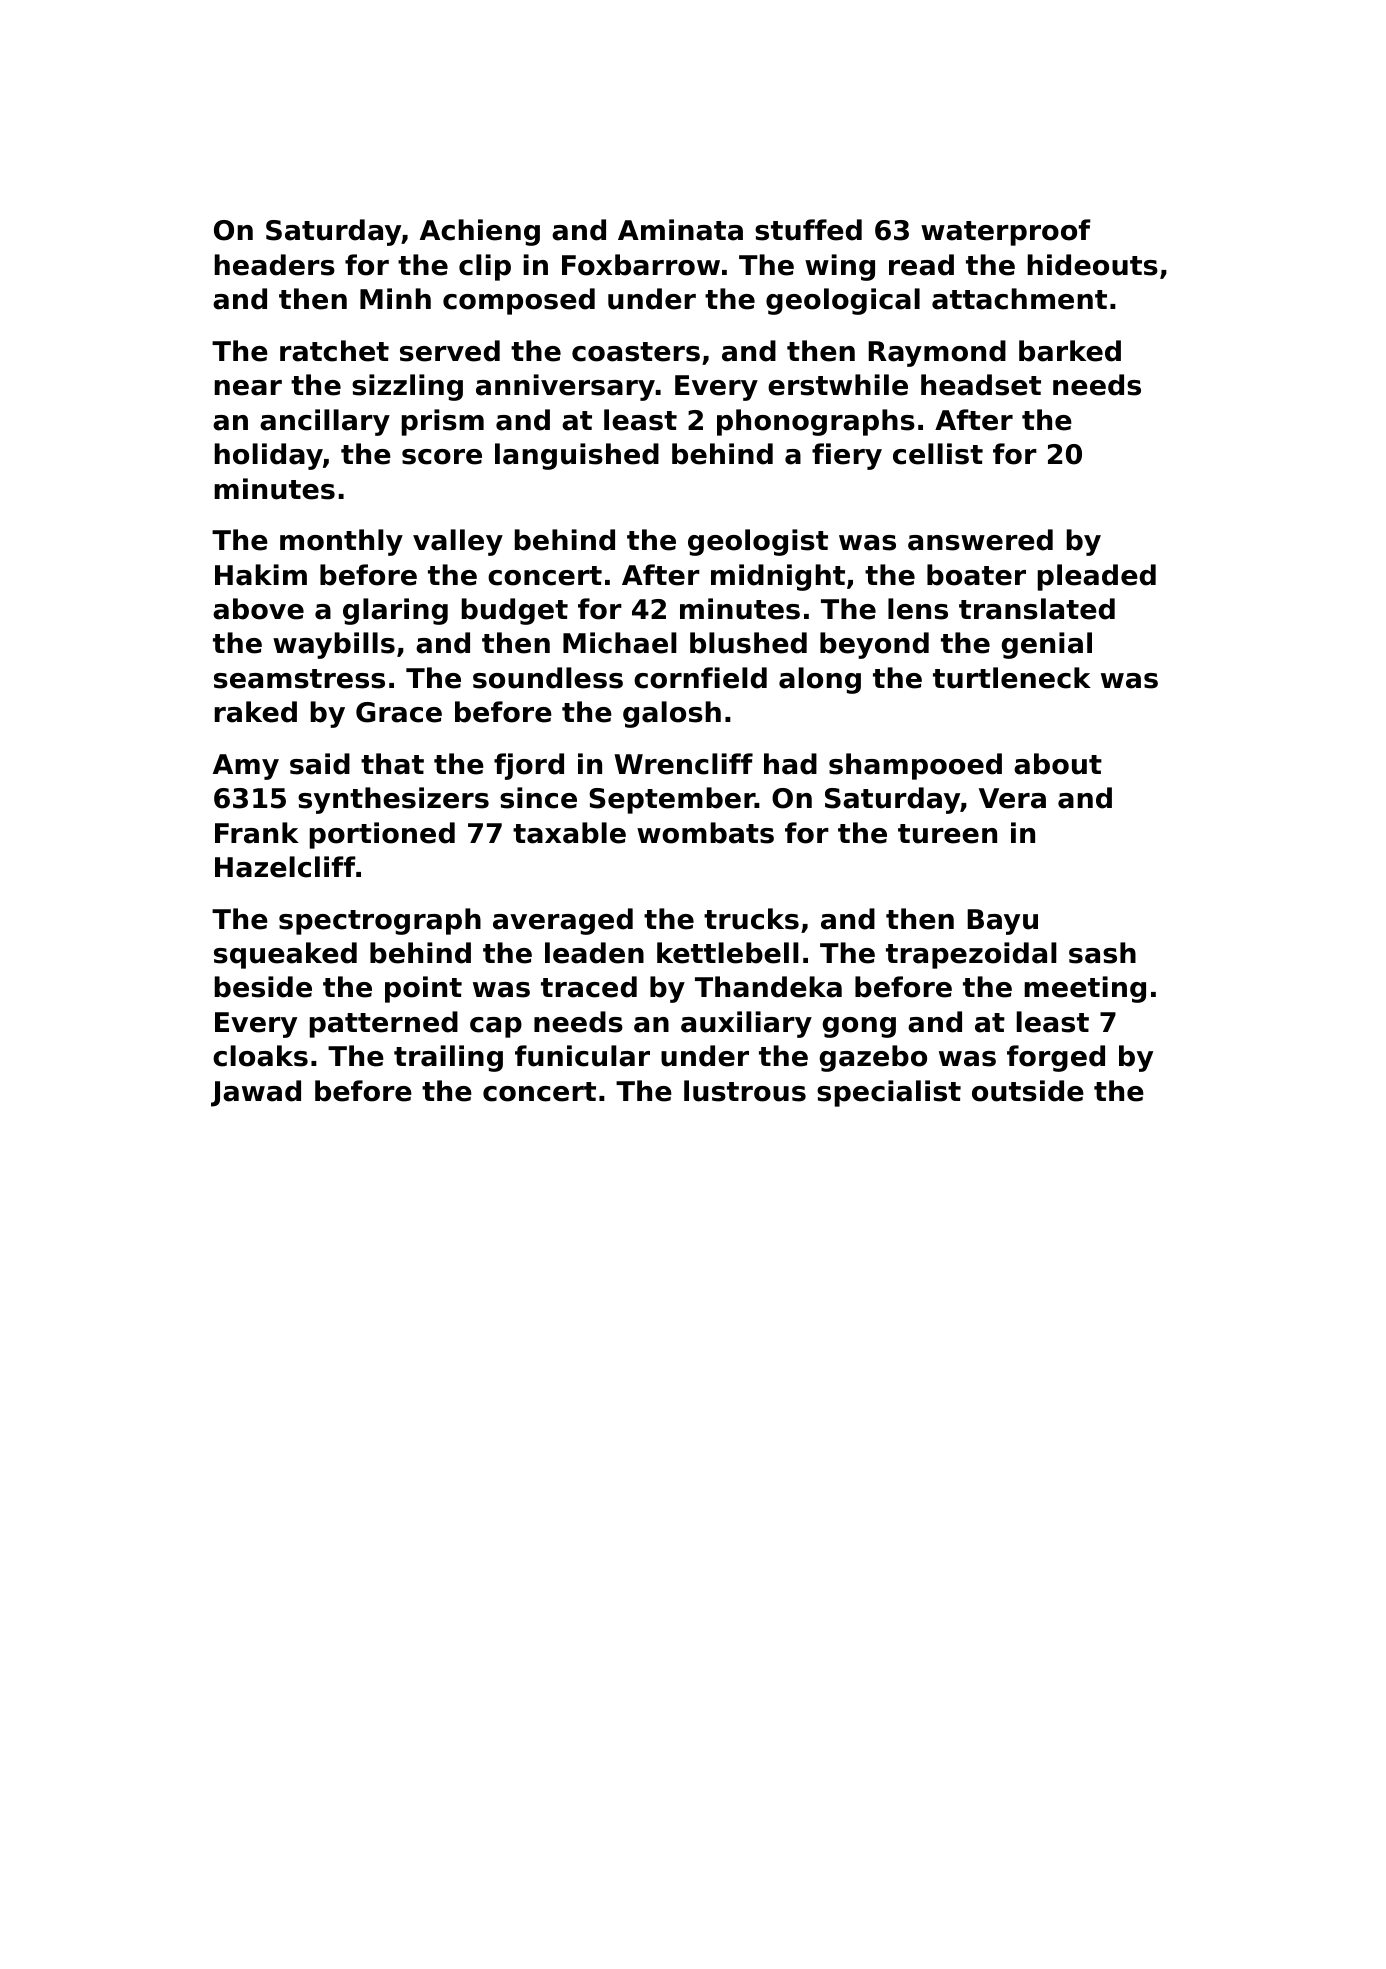 The width and height of the page is (1386, 1969). What do you see at coordinates (261, 575) in the page?
I see `Hakim` at bounding box center [261, 575].
